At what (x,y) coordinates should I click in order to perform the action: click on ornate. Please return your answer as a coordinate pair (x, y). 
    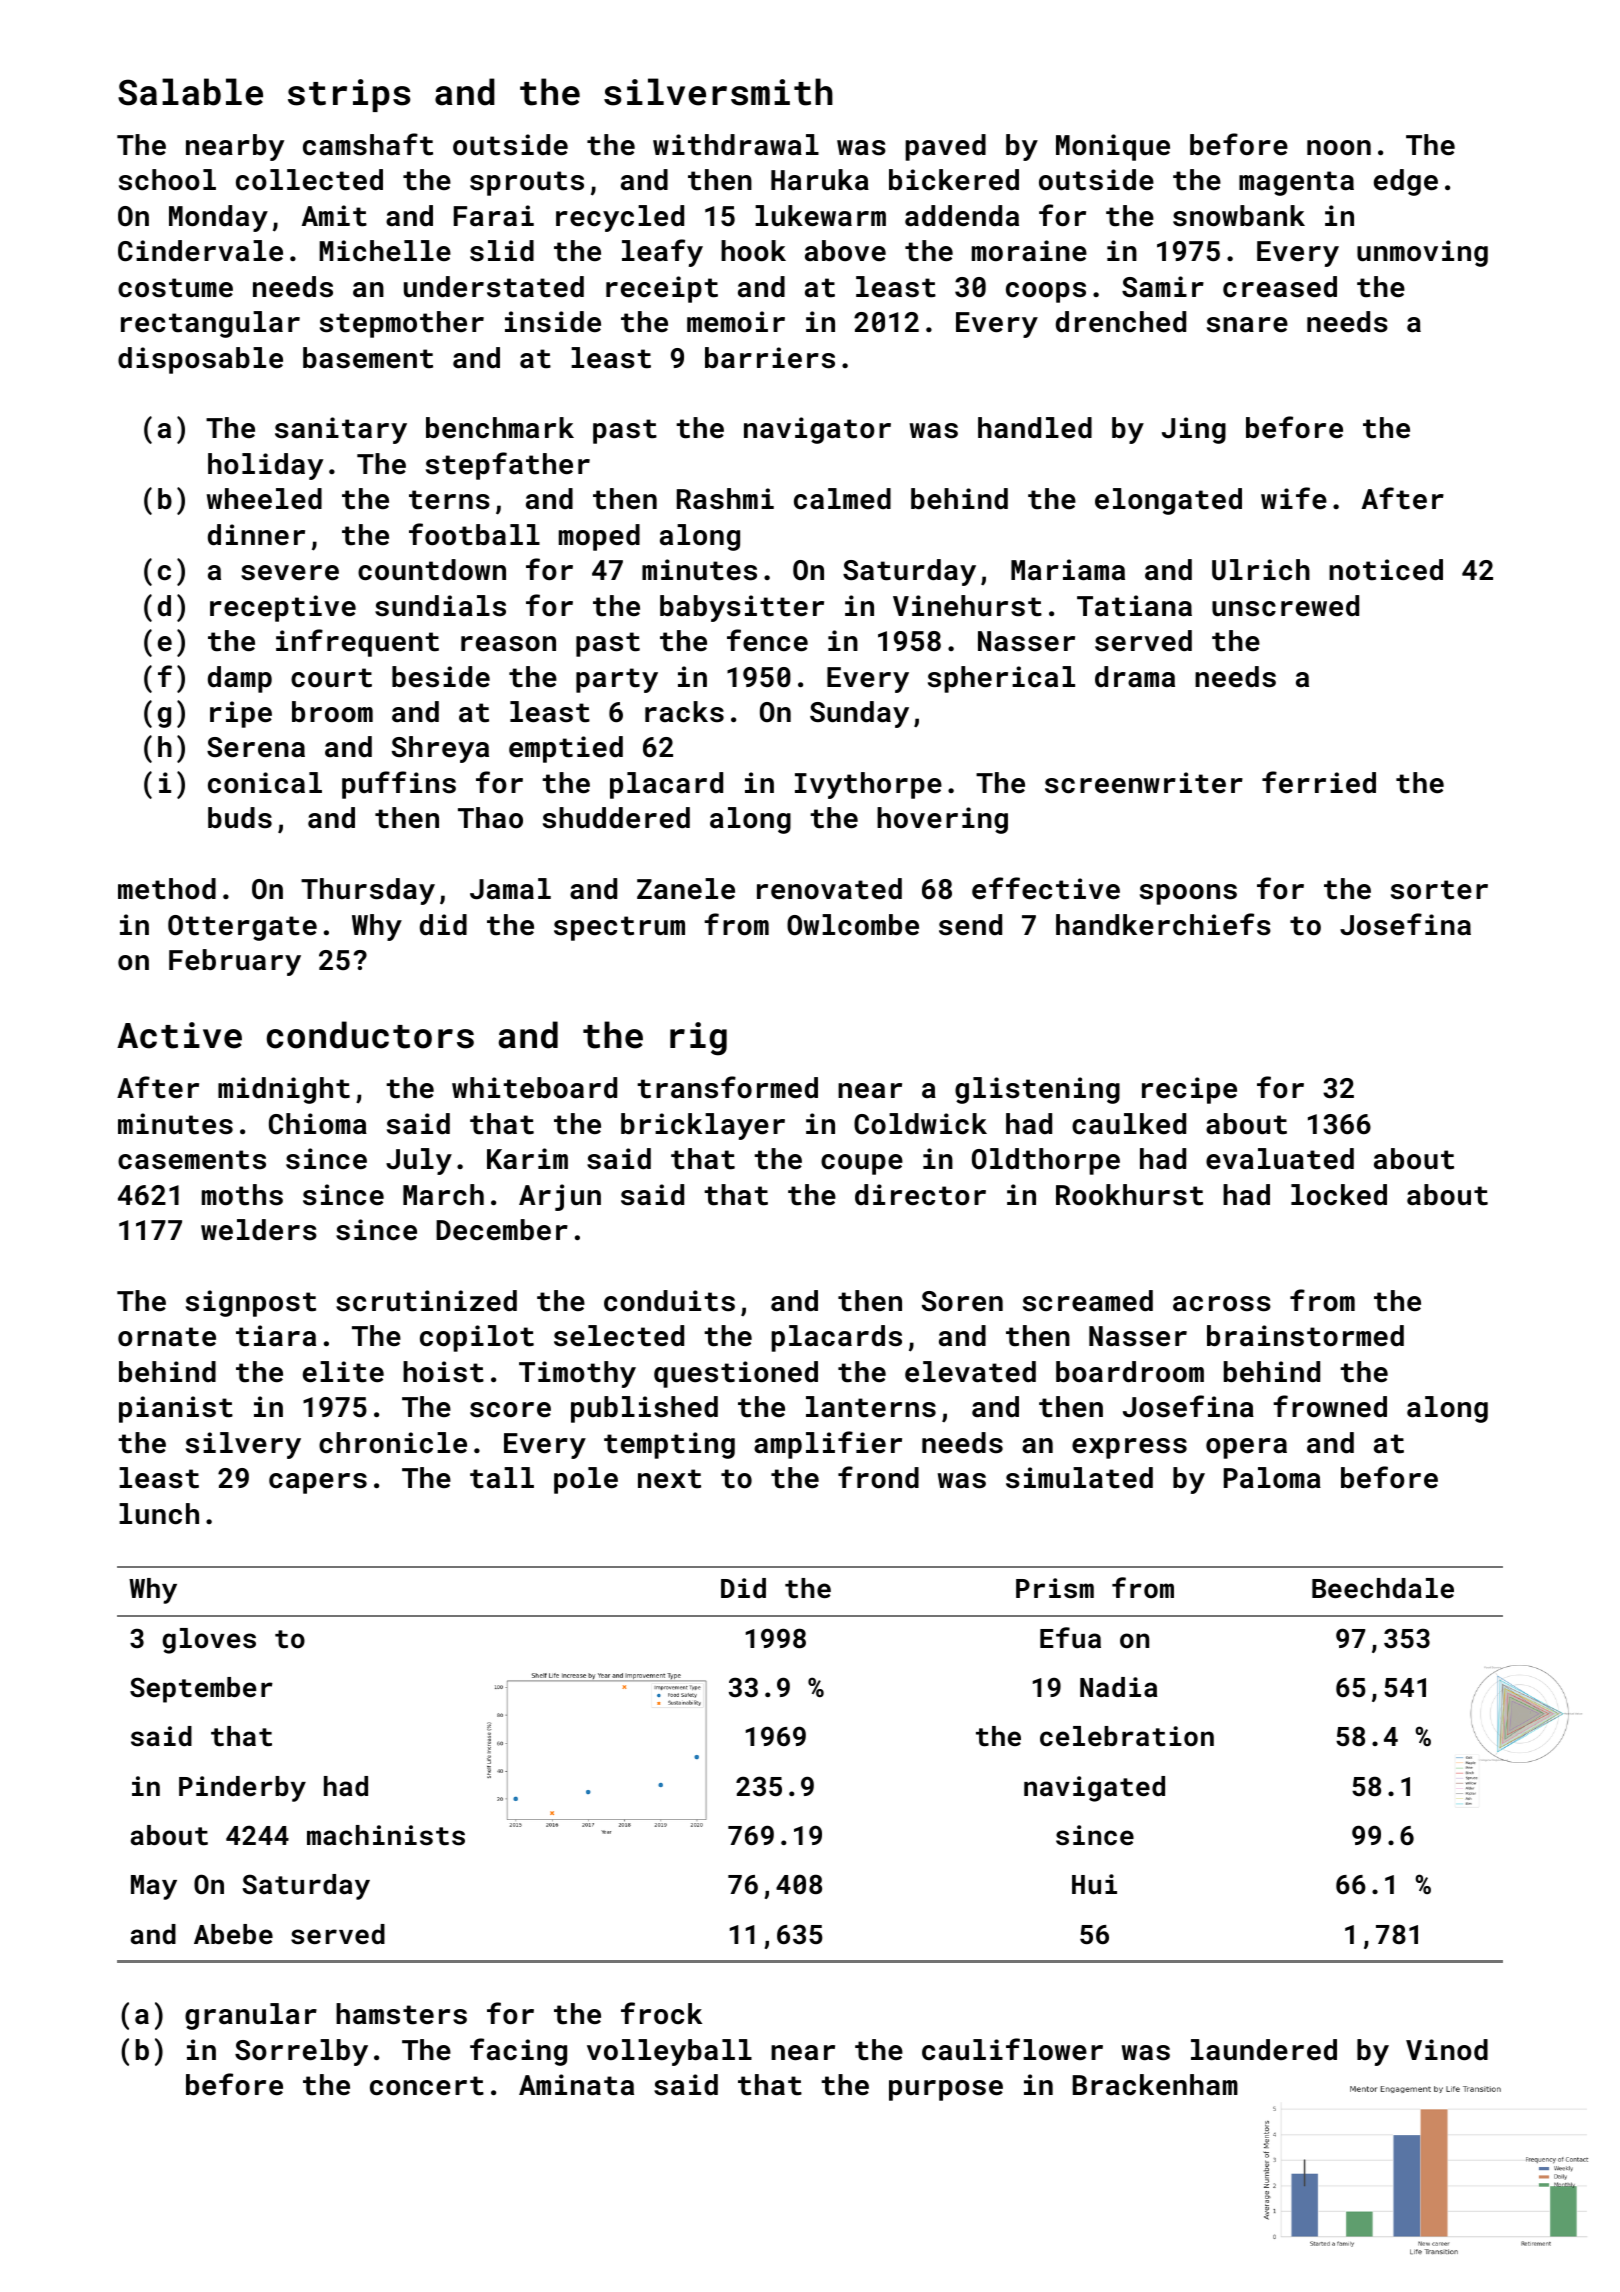
    Looking at the image, I should click on (167, 1337).
